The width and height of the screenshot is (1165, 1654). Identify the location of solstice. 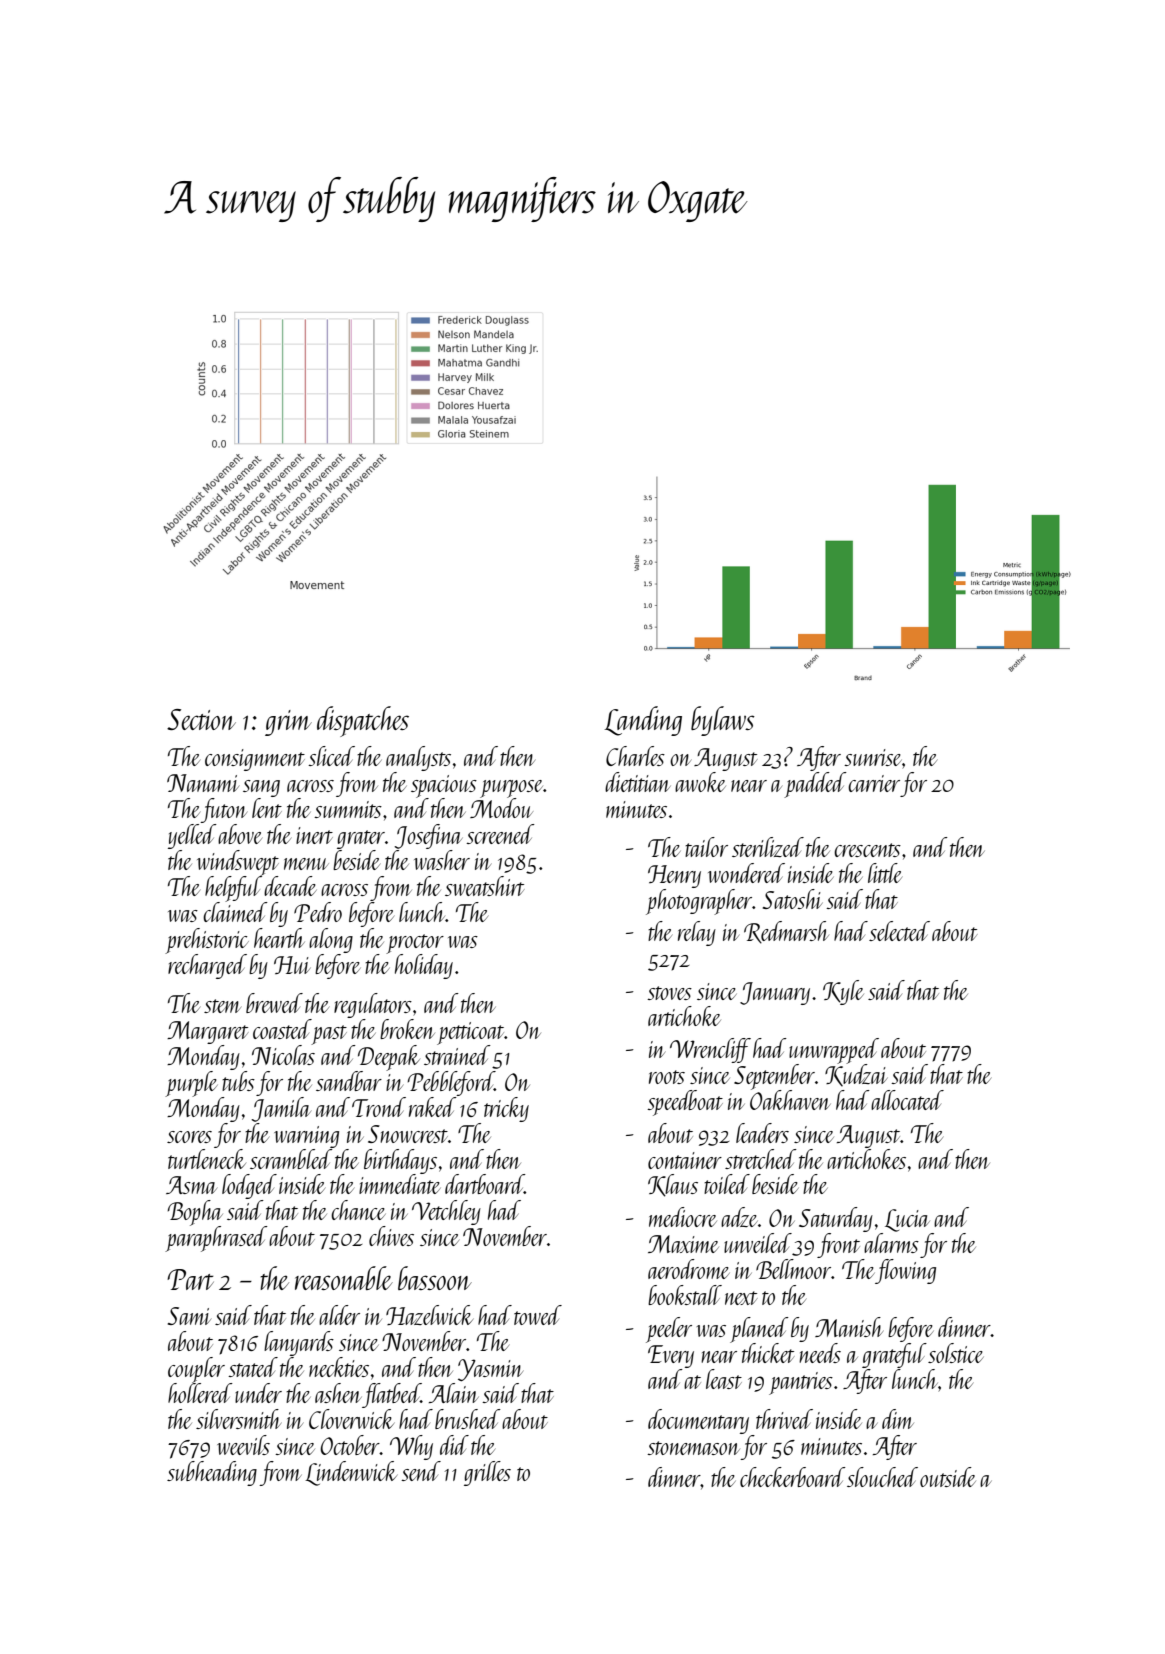
(956, 1353).
